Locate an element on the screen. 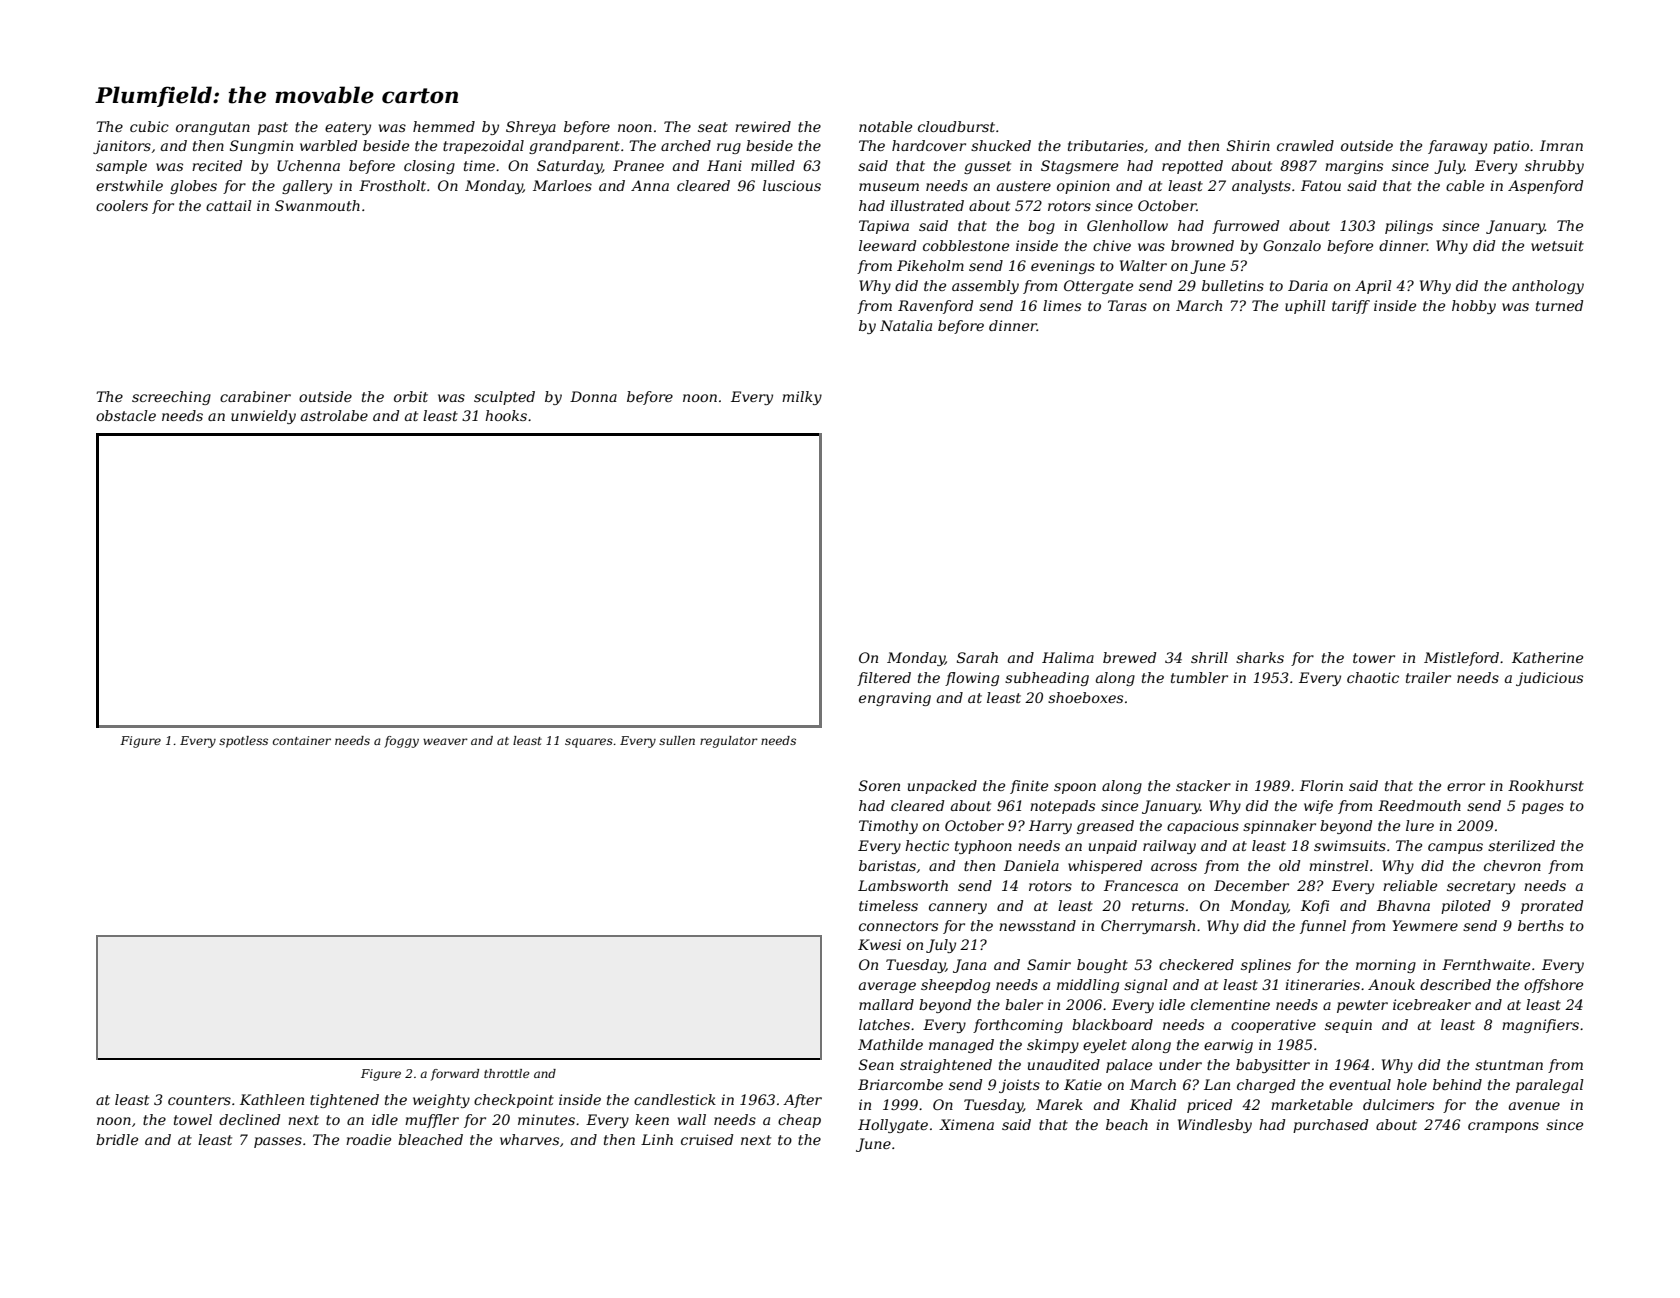 The image size is (1680, 1298). spotless is located at coordinates (243, 742).
